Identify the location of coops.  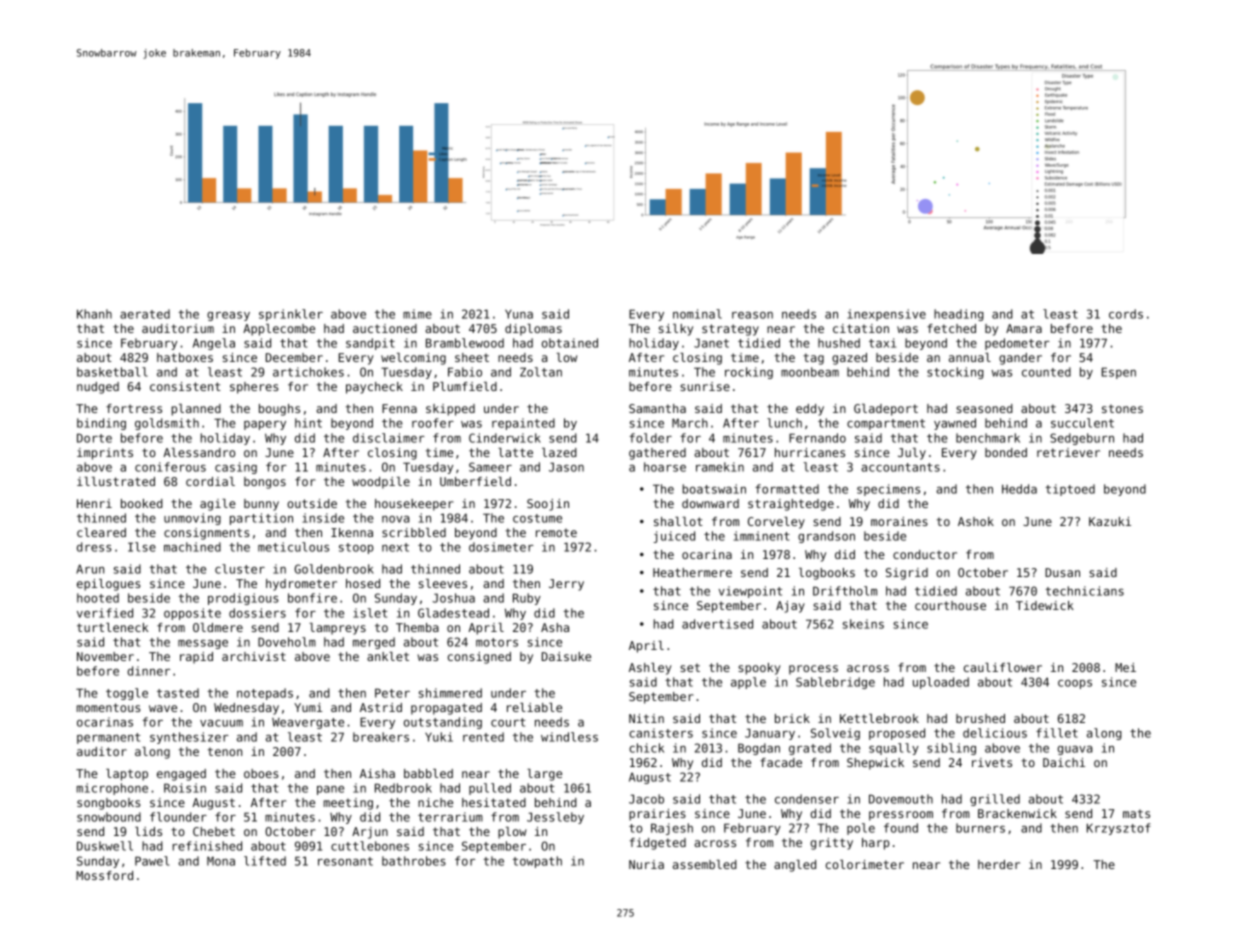
(1075, 684).
